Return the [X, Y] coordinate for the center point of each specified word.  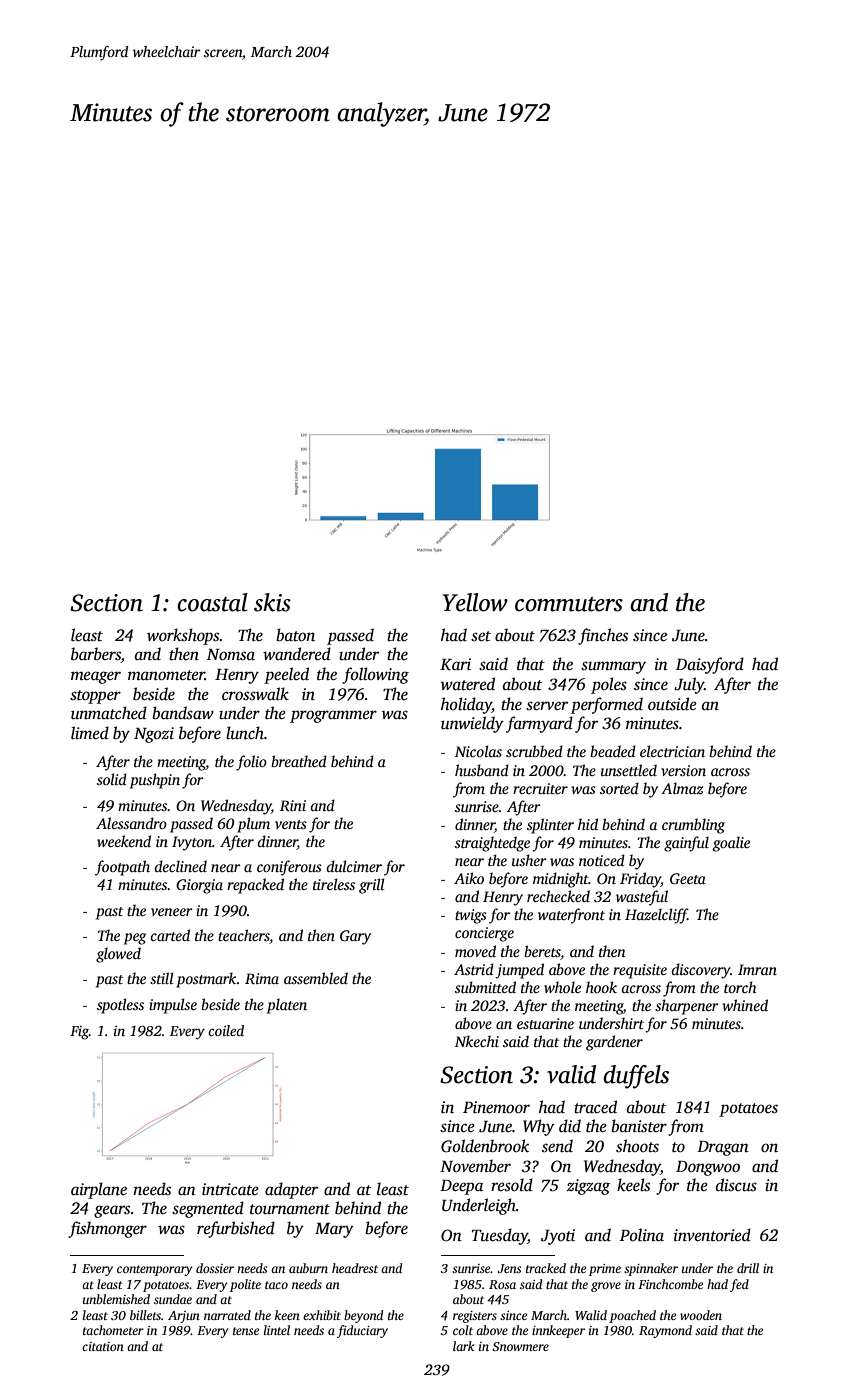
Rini [293, 805]
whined [745, 1005]
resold [512, 1185]
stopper [95, 697]
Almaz [682, 788]
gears [112, 1211]
